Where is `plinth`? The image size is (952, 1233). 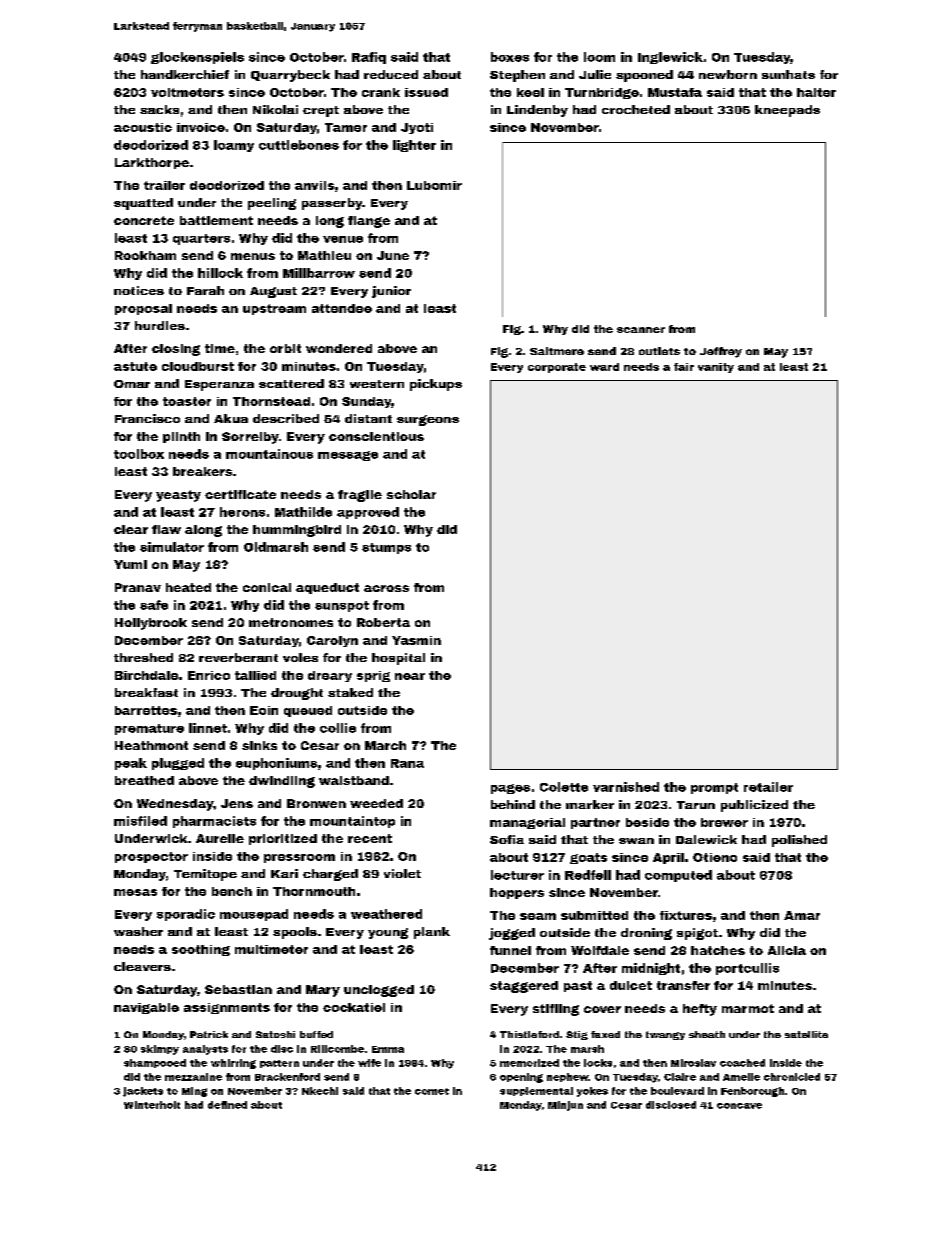 plinth is located at coordinates (181, 437).
